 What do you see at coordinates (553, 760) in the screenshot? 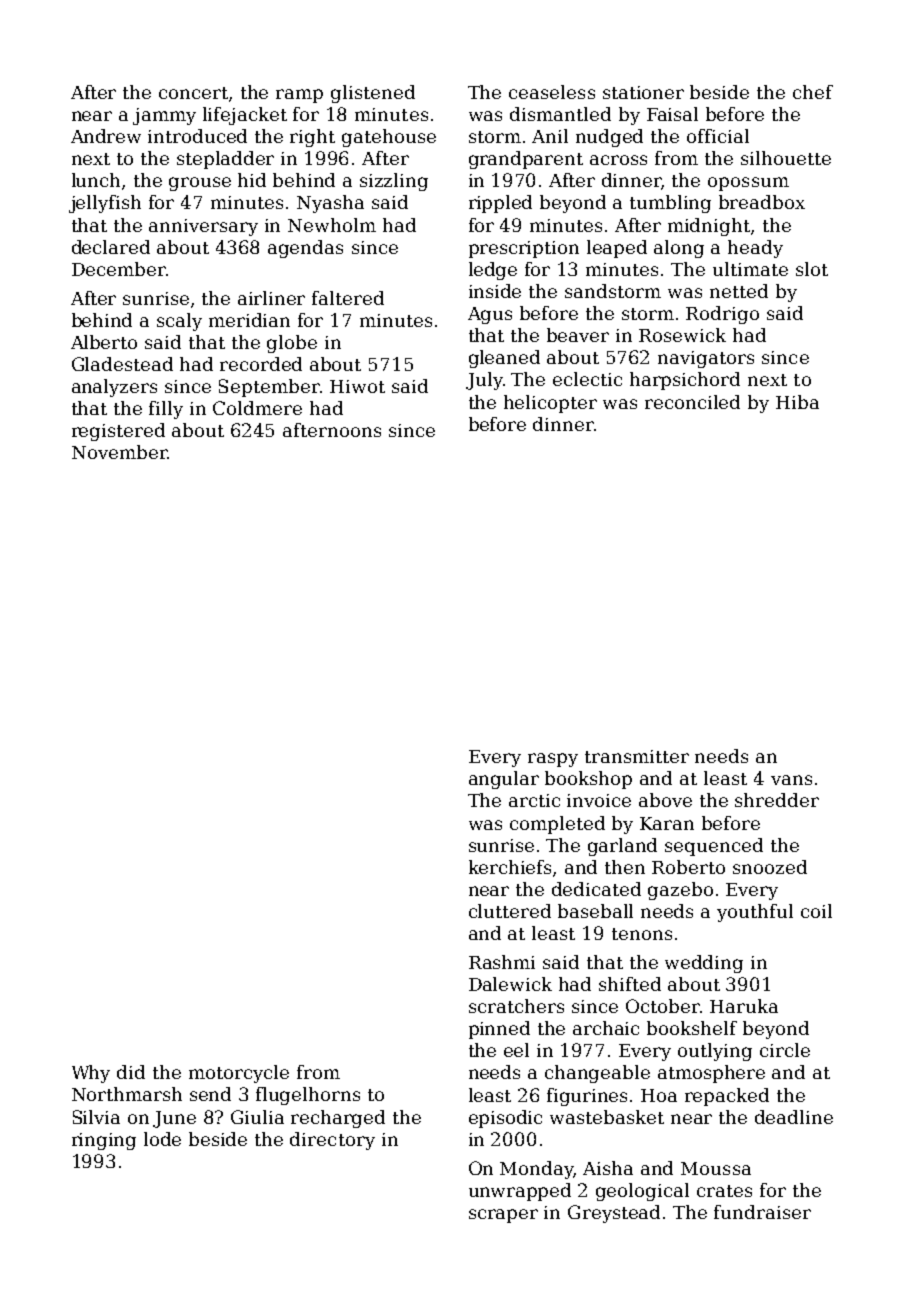
I see `raspy` at bounding box center [553, 760].
